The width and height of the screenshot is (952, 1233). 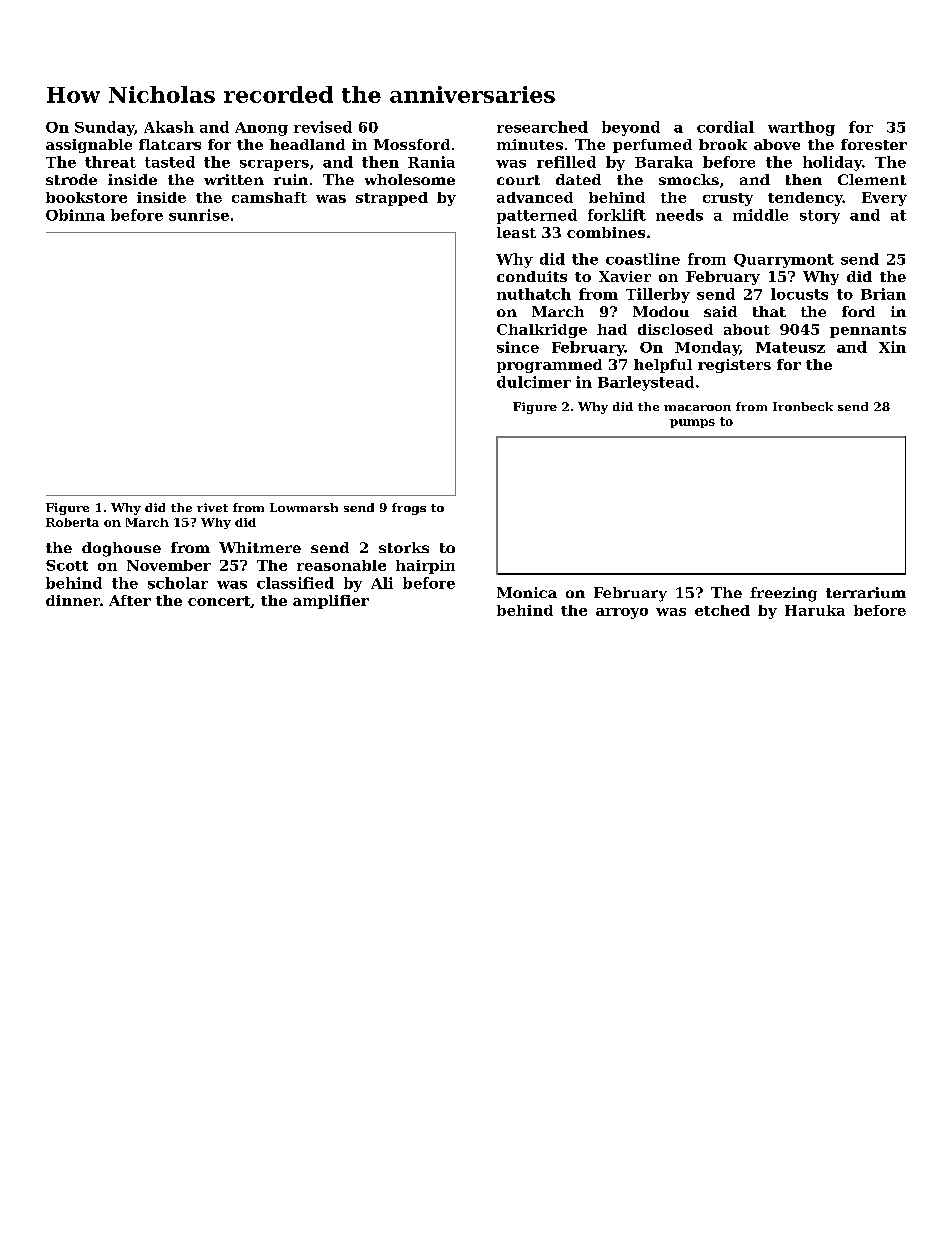 What do you see at coordinates (892, 347) in the screenshot?
I see `Xin` at bounding box center [892, 347].
